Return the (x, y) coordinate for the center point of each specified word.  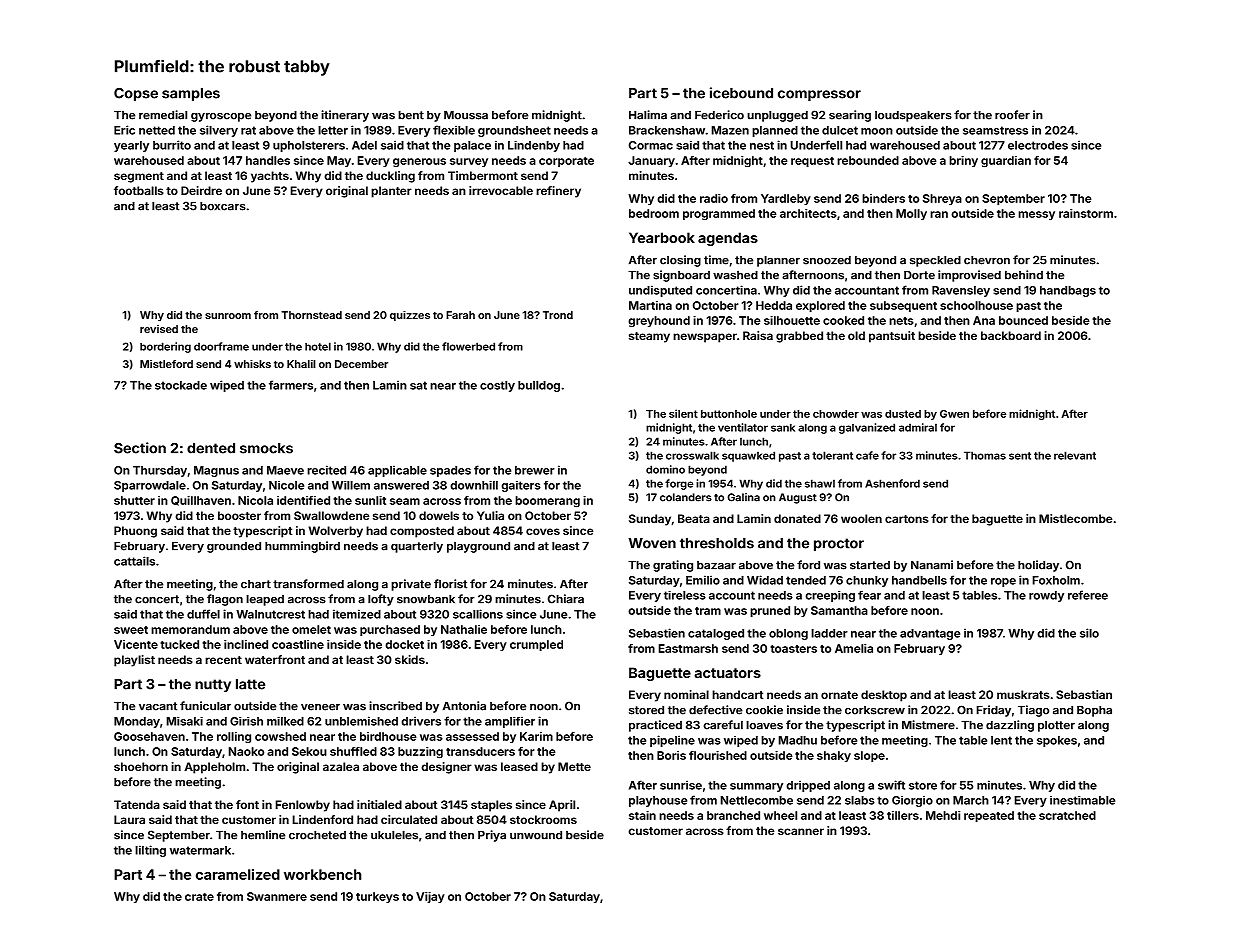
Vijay (430, 897)
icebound (741, 93)
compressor (819, 95)
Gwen (954, 414)
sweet (131, 630)
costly (497, 386)
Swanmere (277, 896)
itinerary (345, 116)
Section (140, 448)
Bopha (1094, 711)
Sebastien (657, 633)
